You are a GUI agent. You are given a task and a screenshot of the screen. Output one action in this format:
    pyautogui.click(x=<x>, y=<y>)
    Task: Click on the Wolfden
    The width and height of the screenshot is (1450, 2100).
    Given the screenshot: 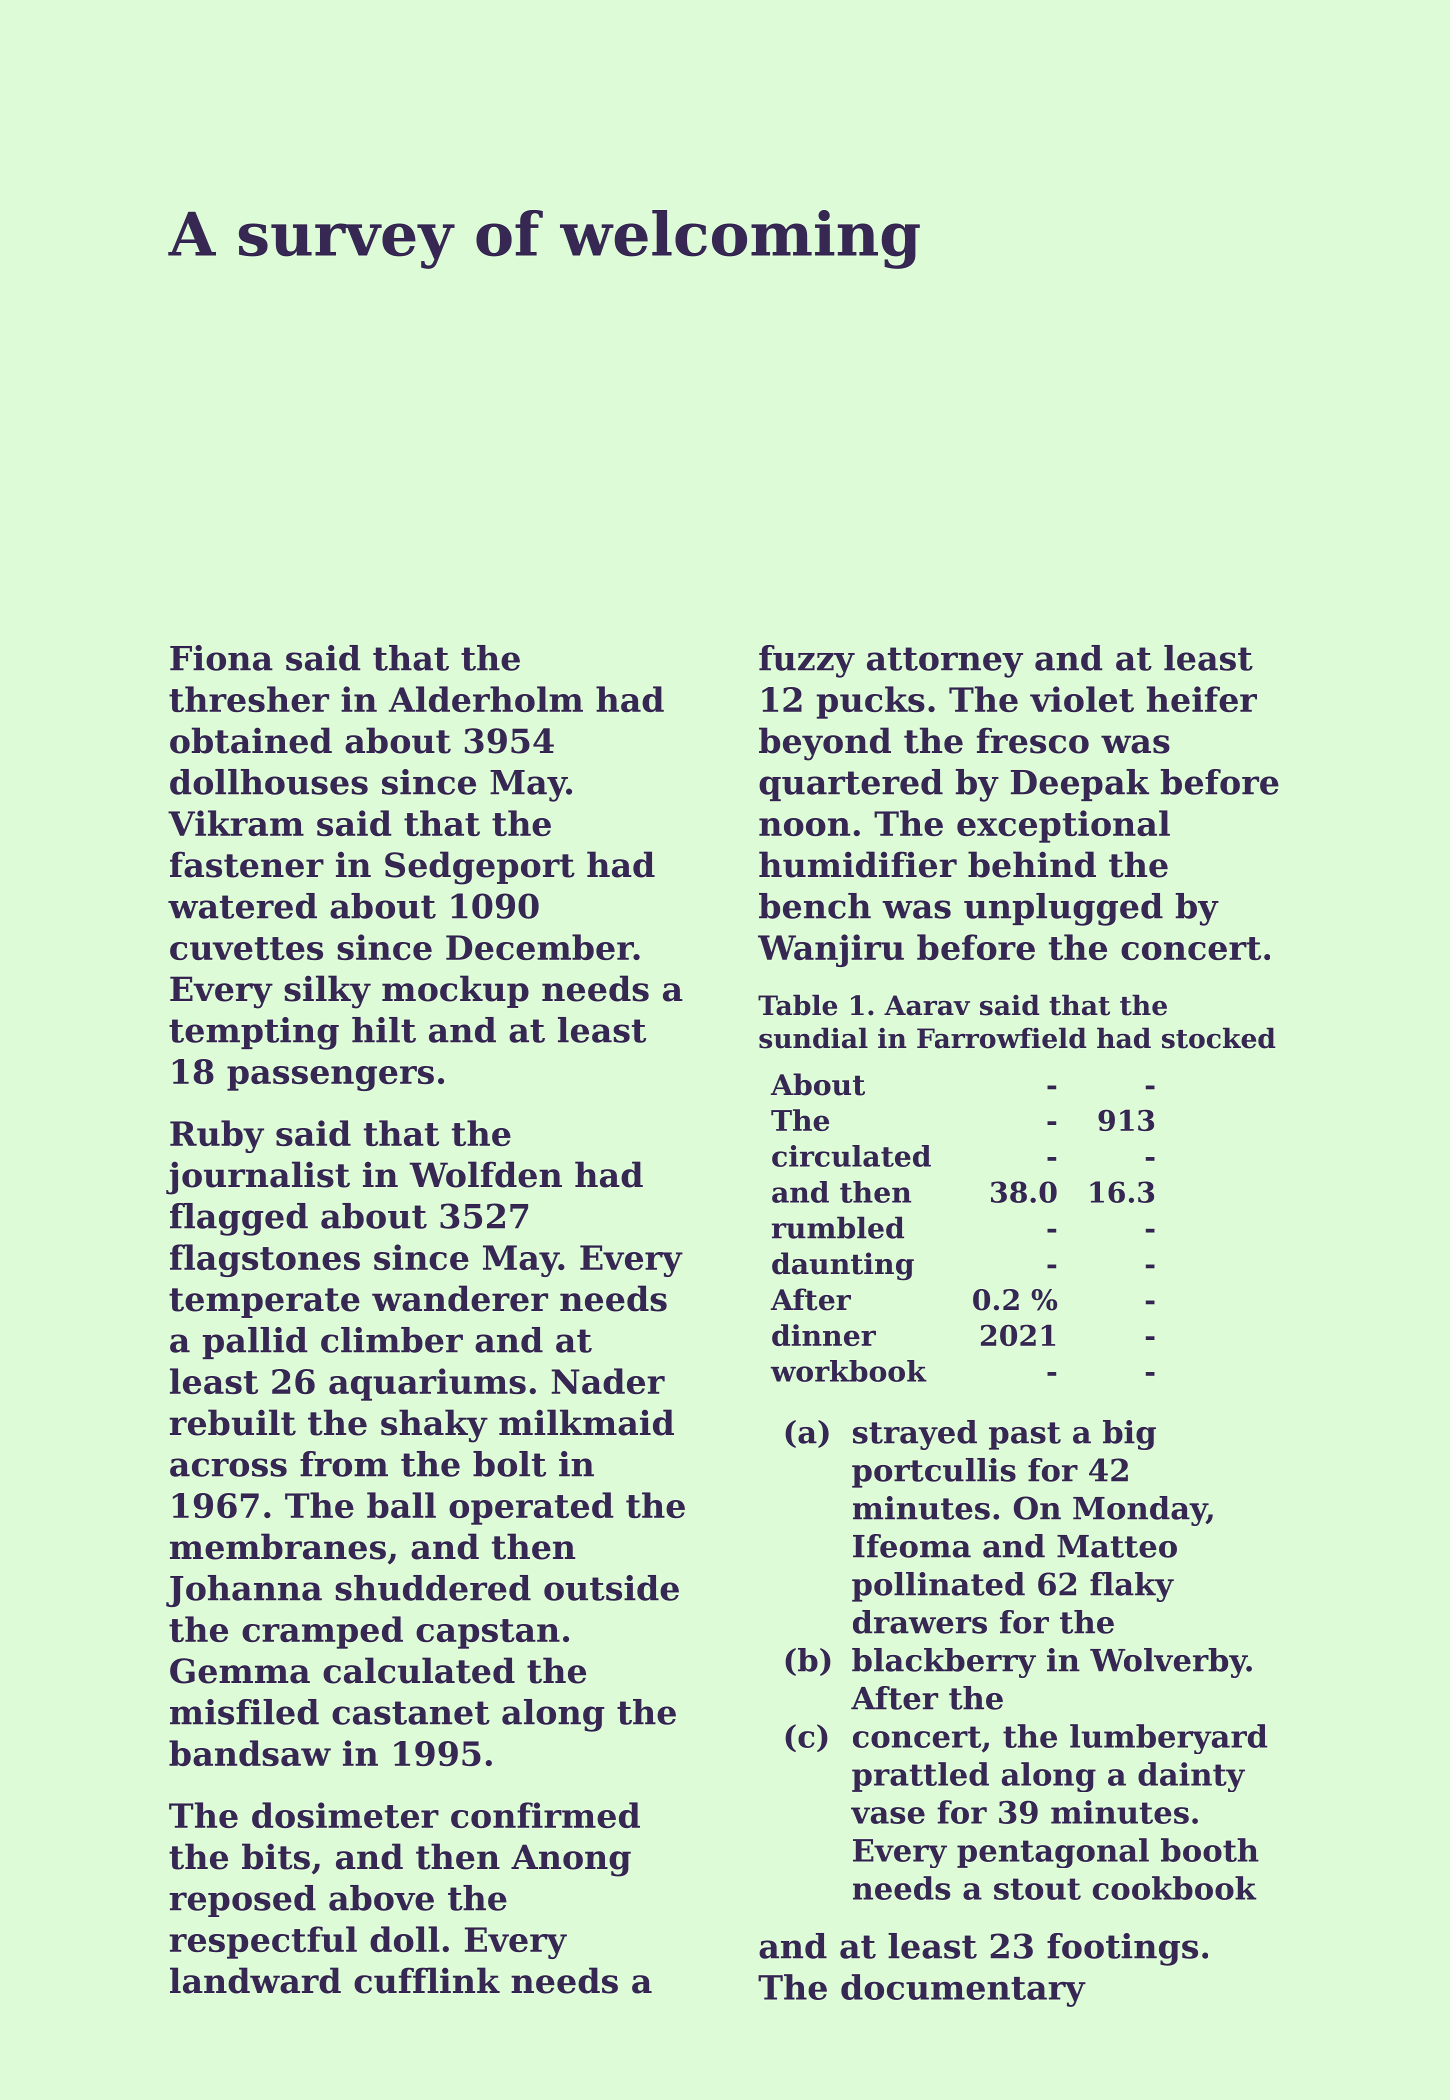 What is the action you would take?
    pyautogui.click(x=485, y=1174)
